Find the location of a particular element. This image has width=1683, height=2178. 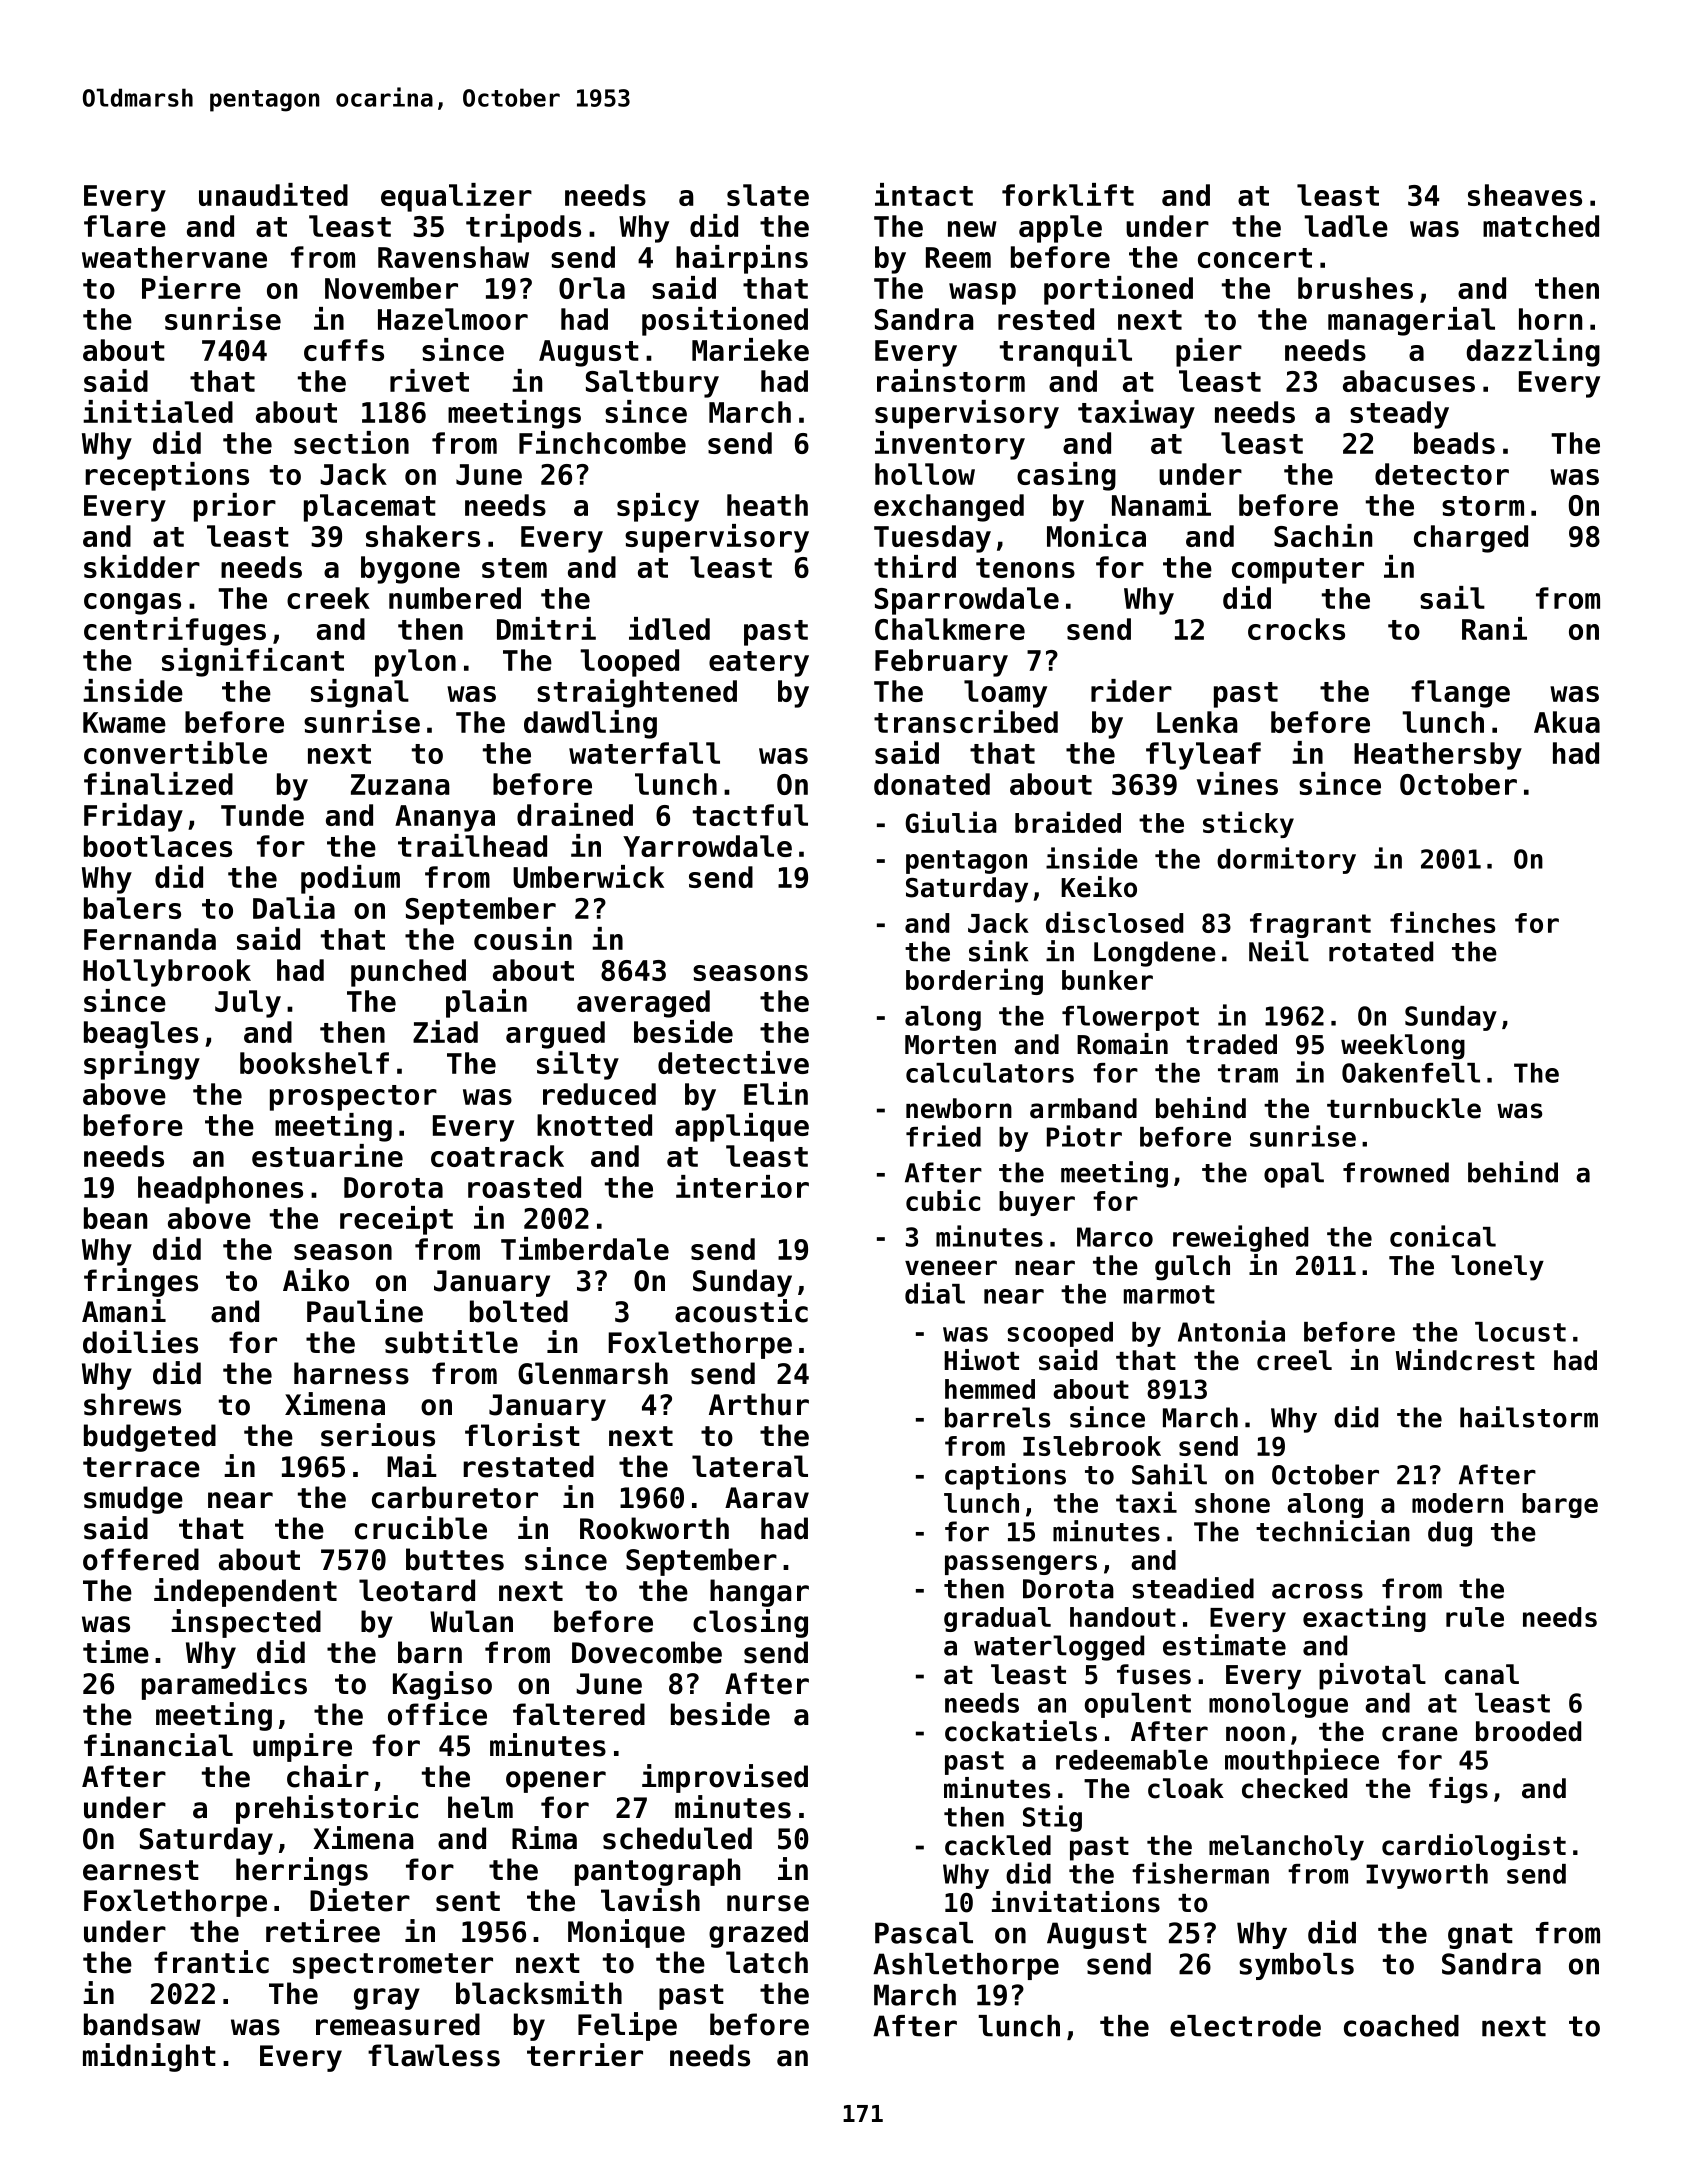

invitations is located at coordinates (1076, 1902).
